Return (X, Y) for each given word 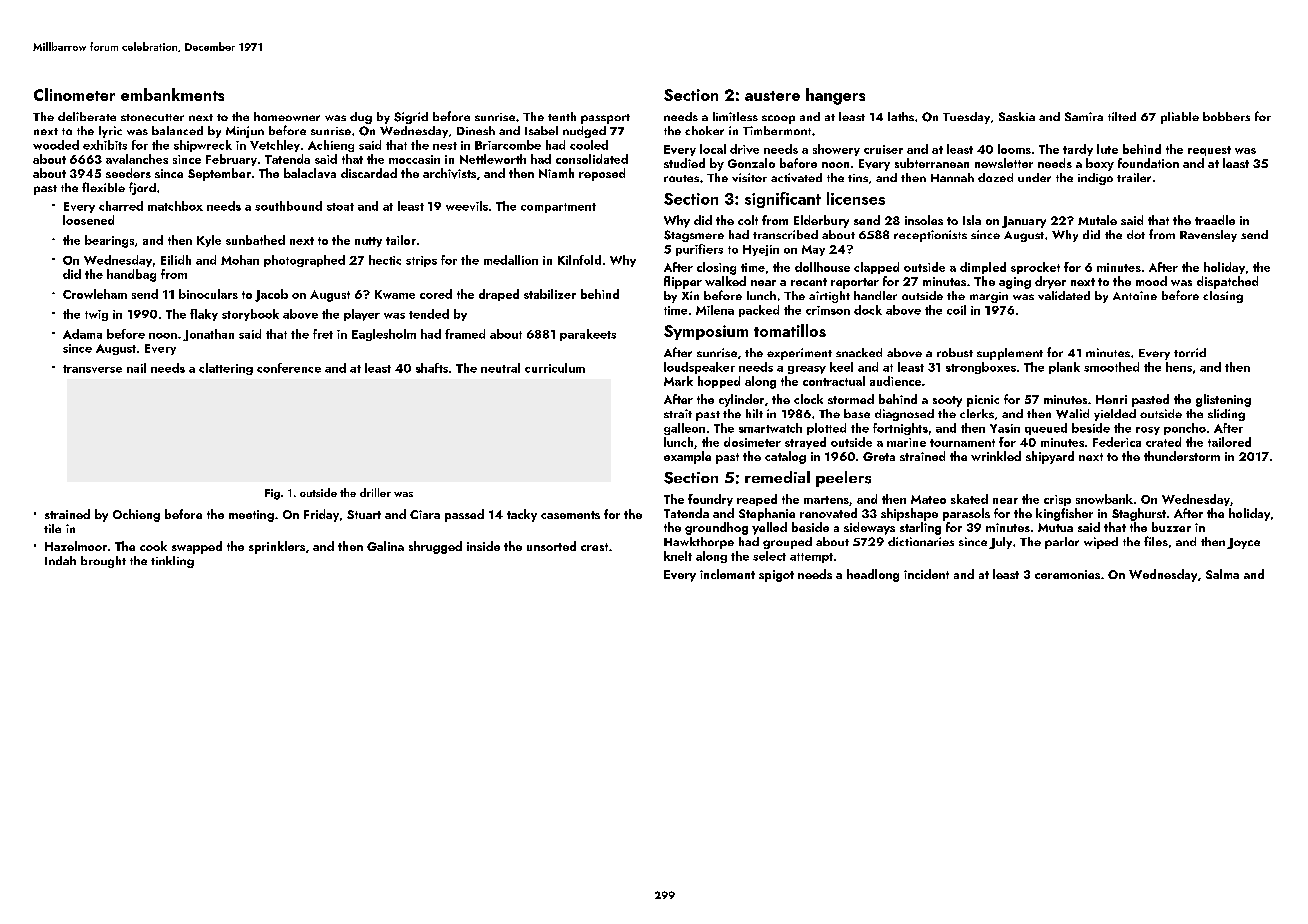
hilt (754, 413)
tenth (562, 116)
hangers (835, 96)
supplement (1010, 354)
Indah (60, 560)
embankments (172, 94)
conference (289, 368)
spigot (776, 576)
